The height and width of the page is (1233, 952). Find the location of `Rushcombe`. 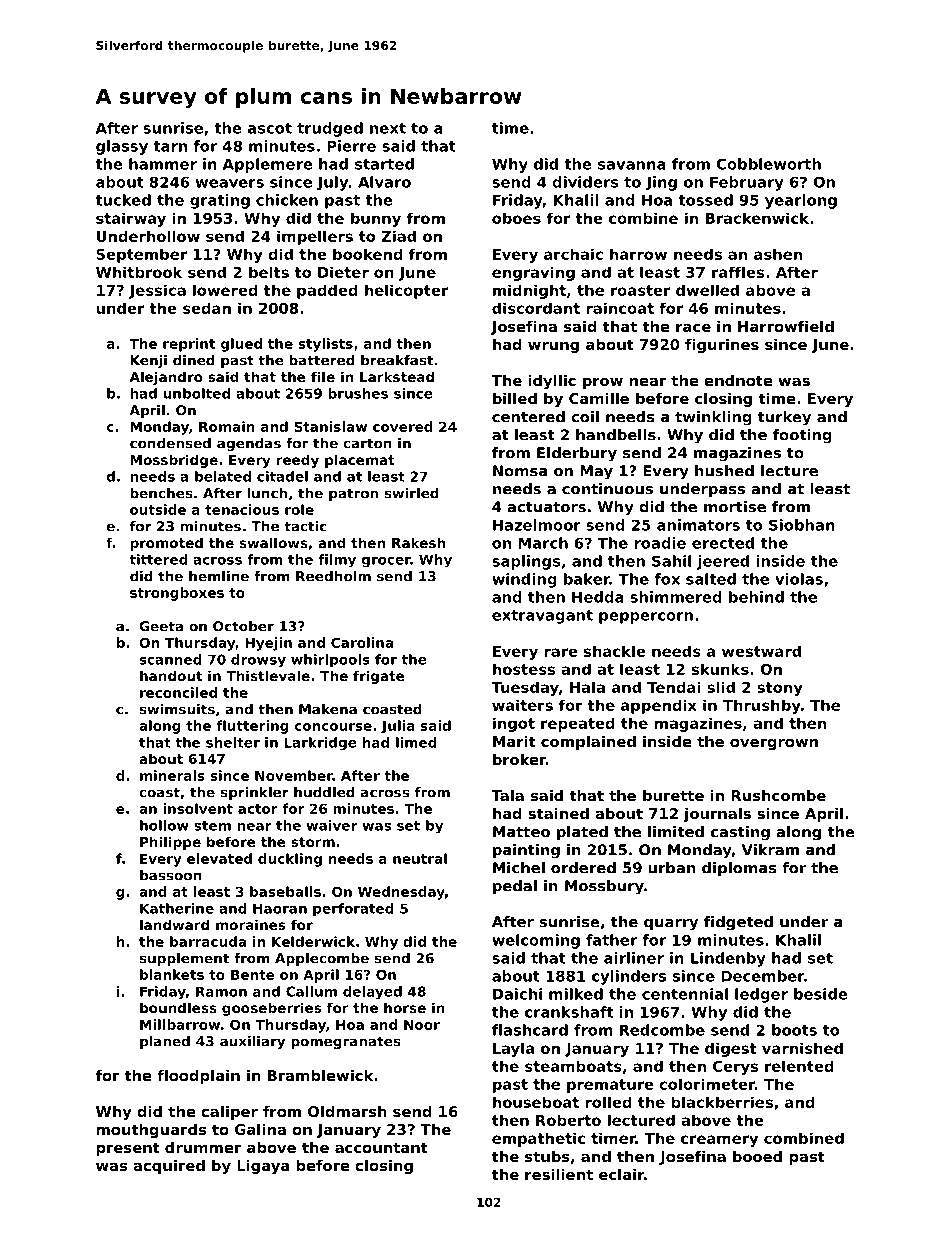

Rushcombe is located at coordinates (778, 795).
